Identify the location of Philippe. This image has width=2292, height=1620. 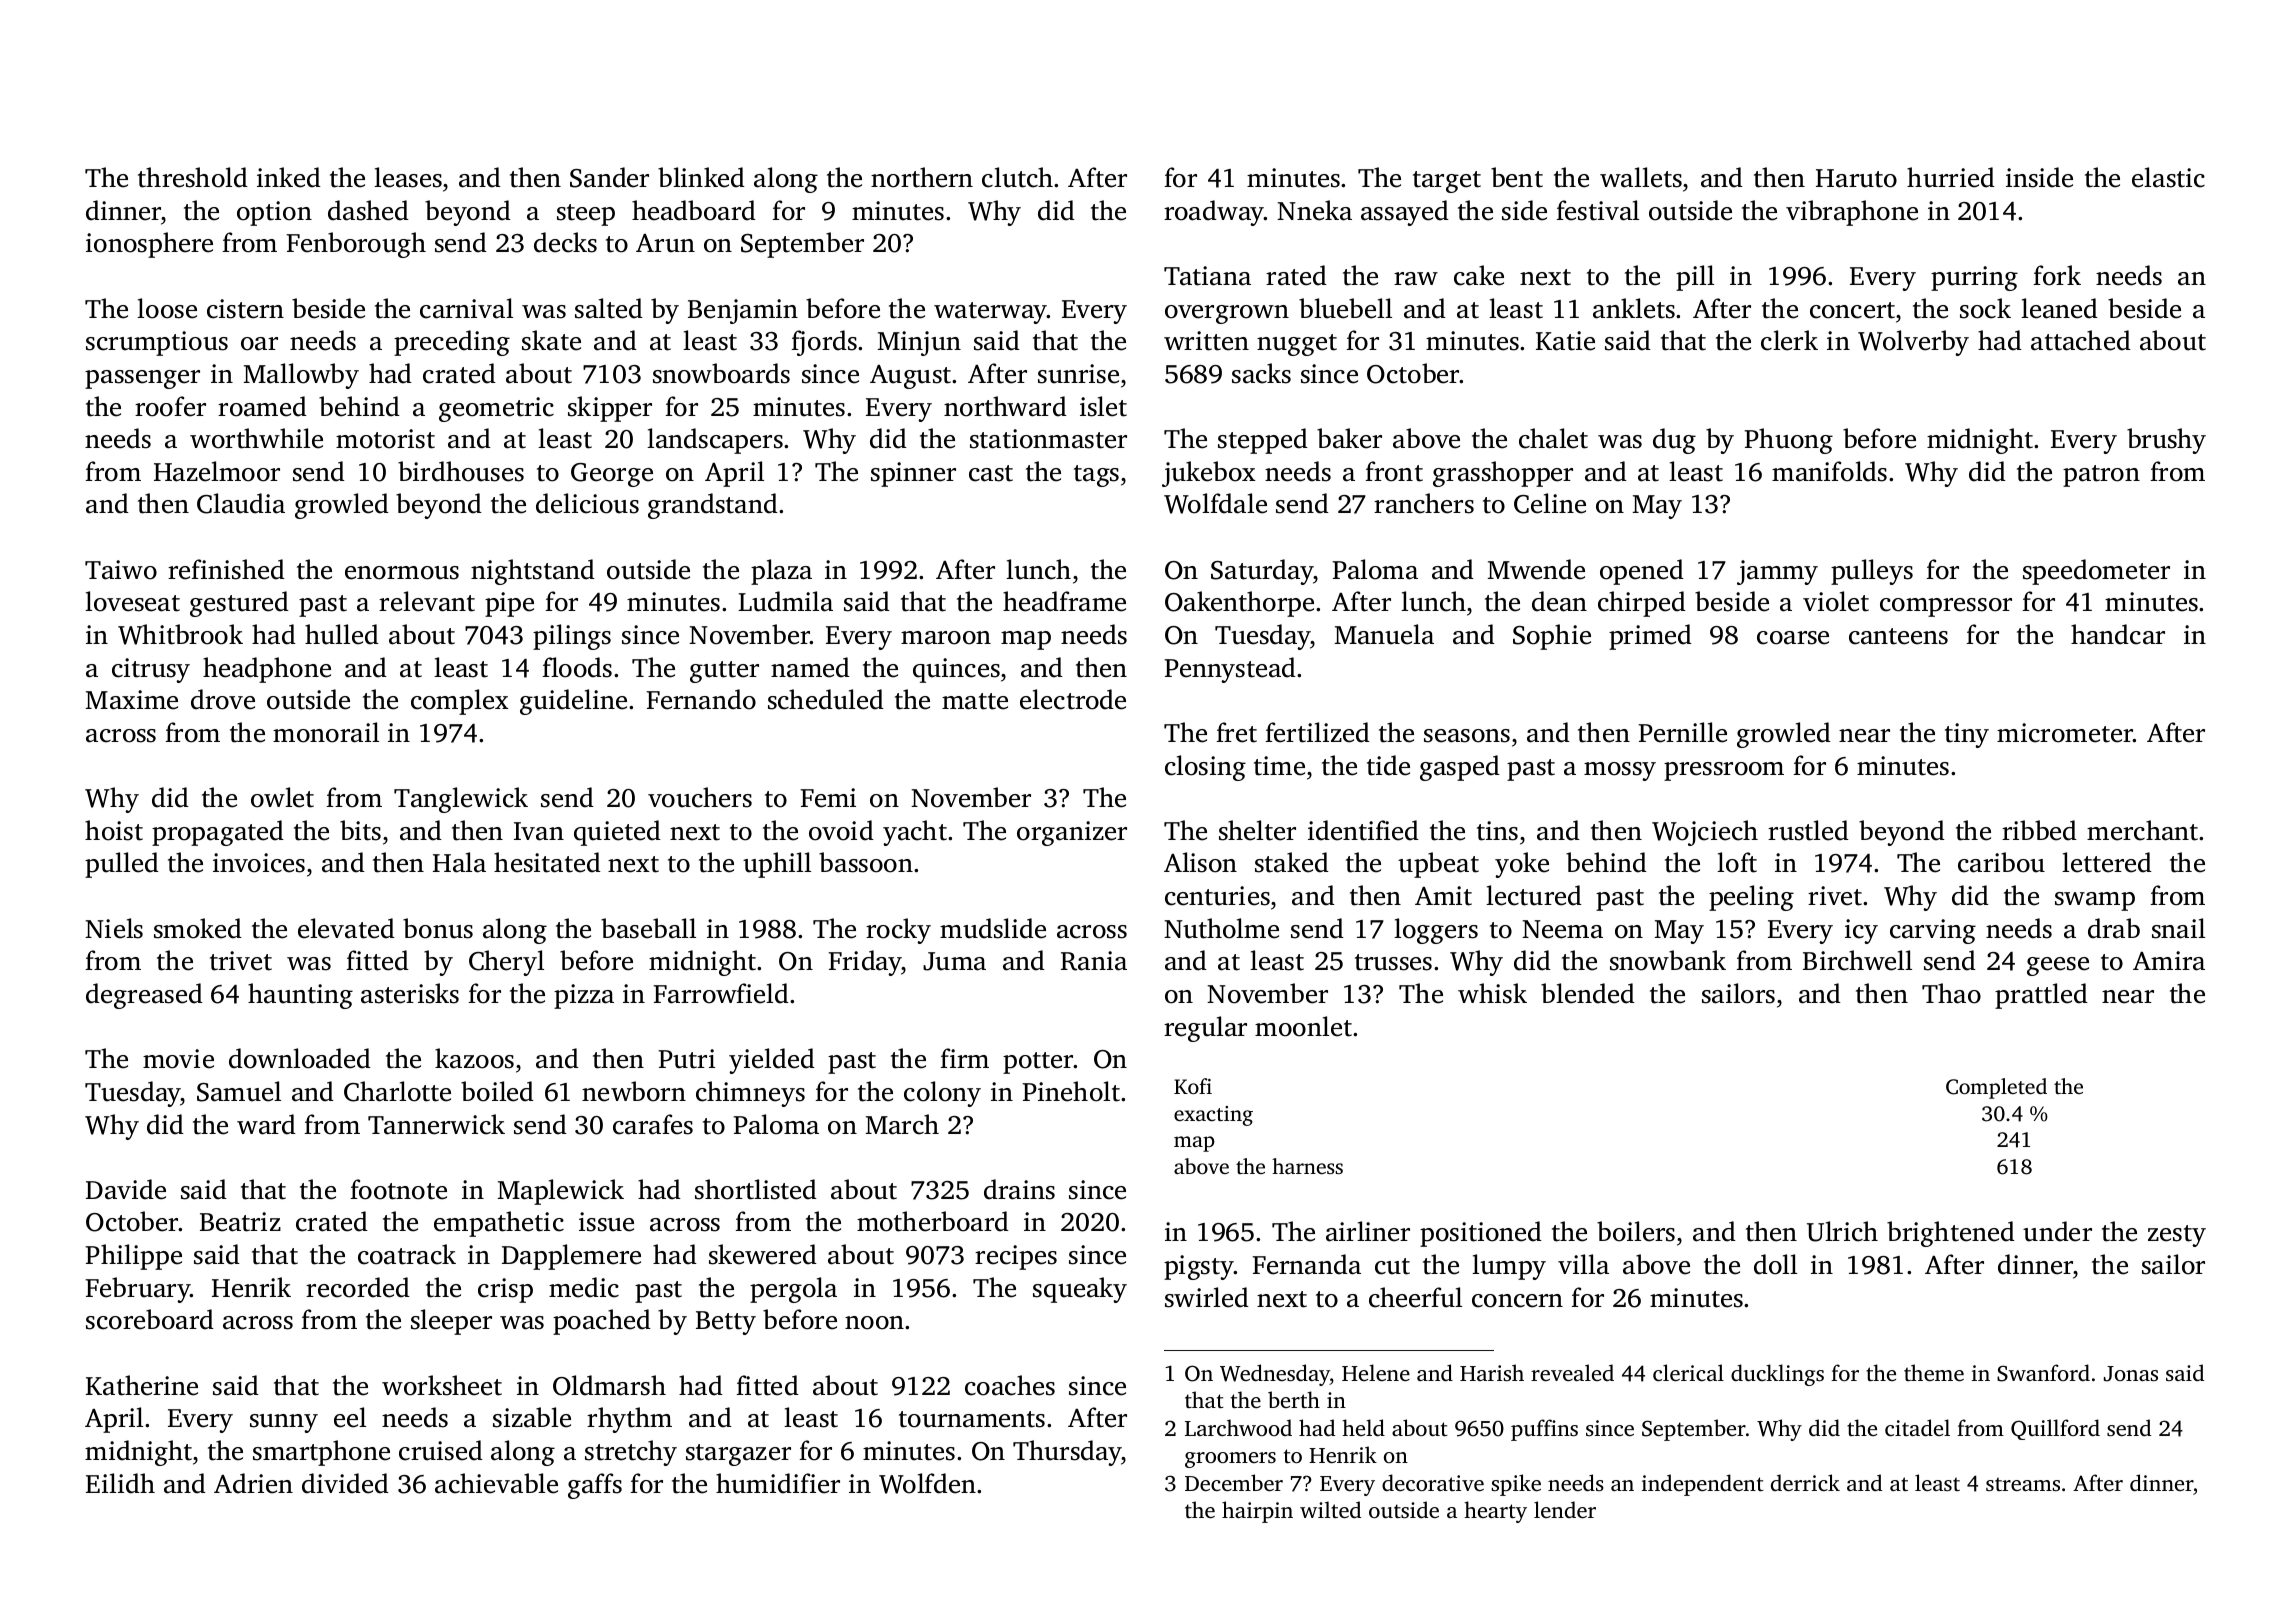
(133, 1257).
